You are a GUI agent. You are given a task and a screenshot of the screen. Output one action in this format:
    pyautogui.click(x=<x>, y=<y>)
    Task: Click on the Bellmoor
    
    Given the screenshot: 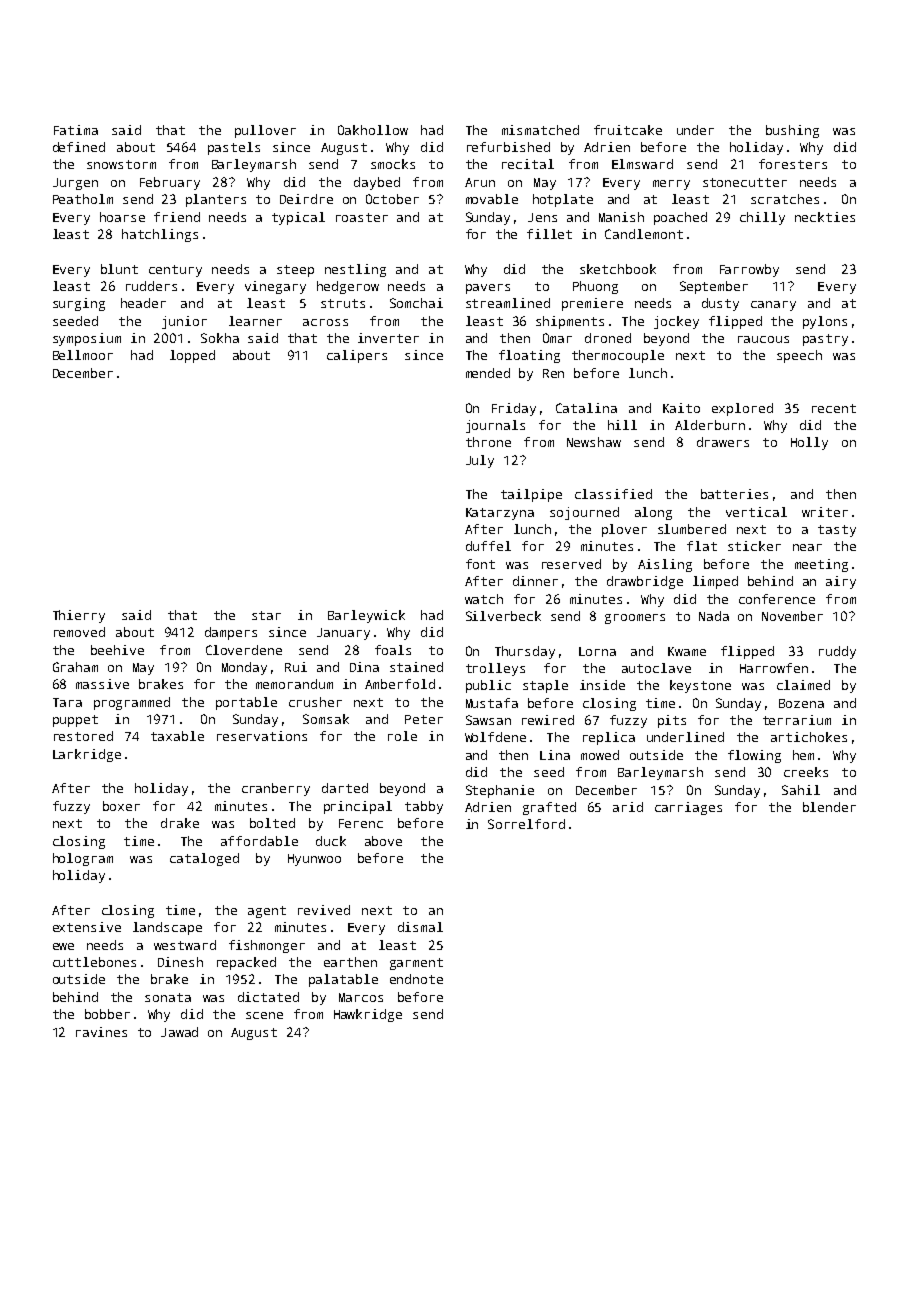 What is the action you would take?
    pyautogui.click(x=83, y=355)
